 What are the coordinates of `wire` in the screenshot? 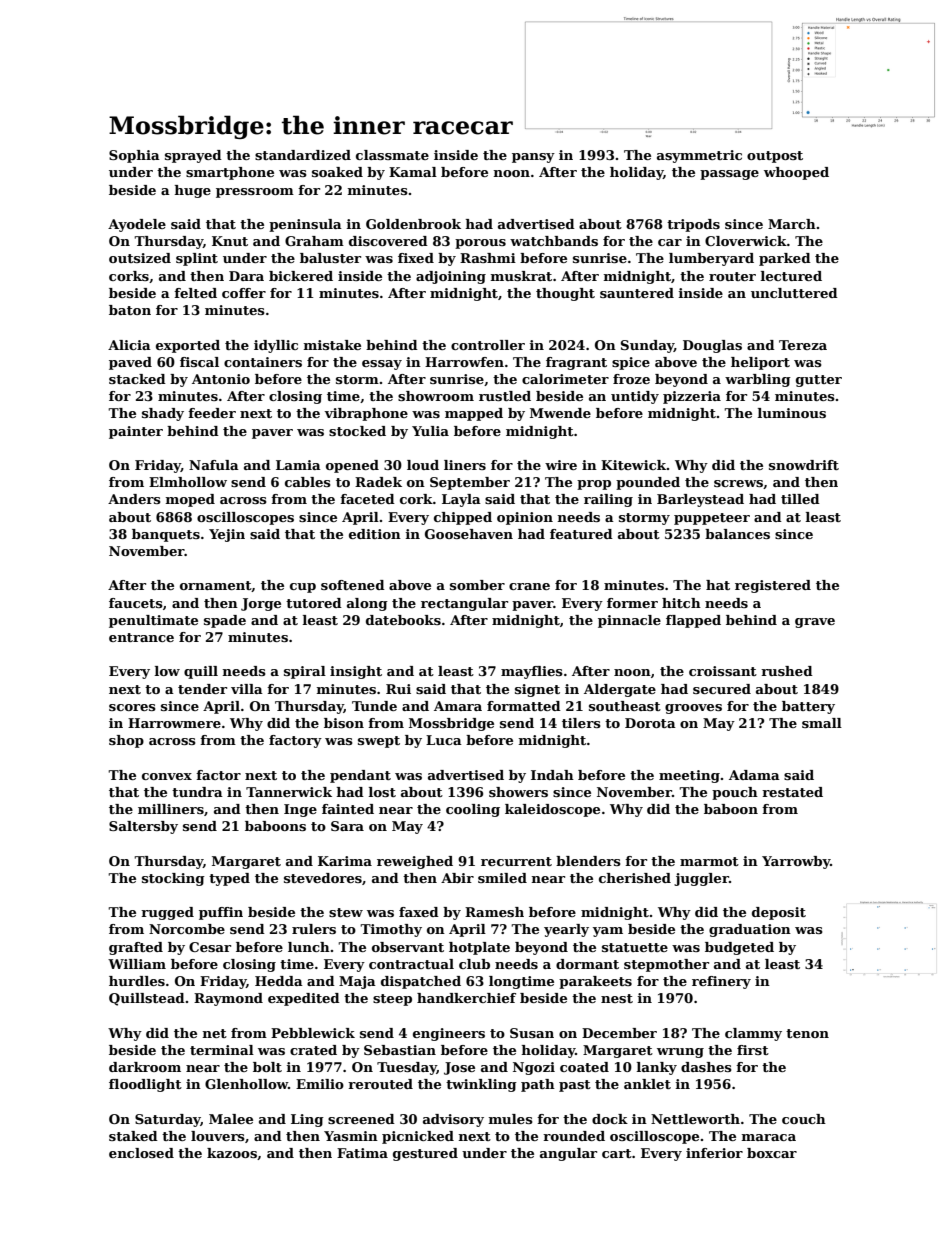 It's located at (561, 465).
